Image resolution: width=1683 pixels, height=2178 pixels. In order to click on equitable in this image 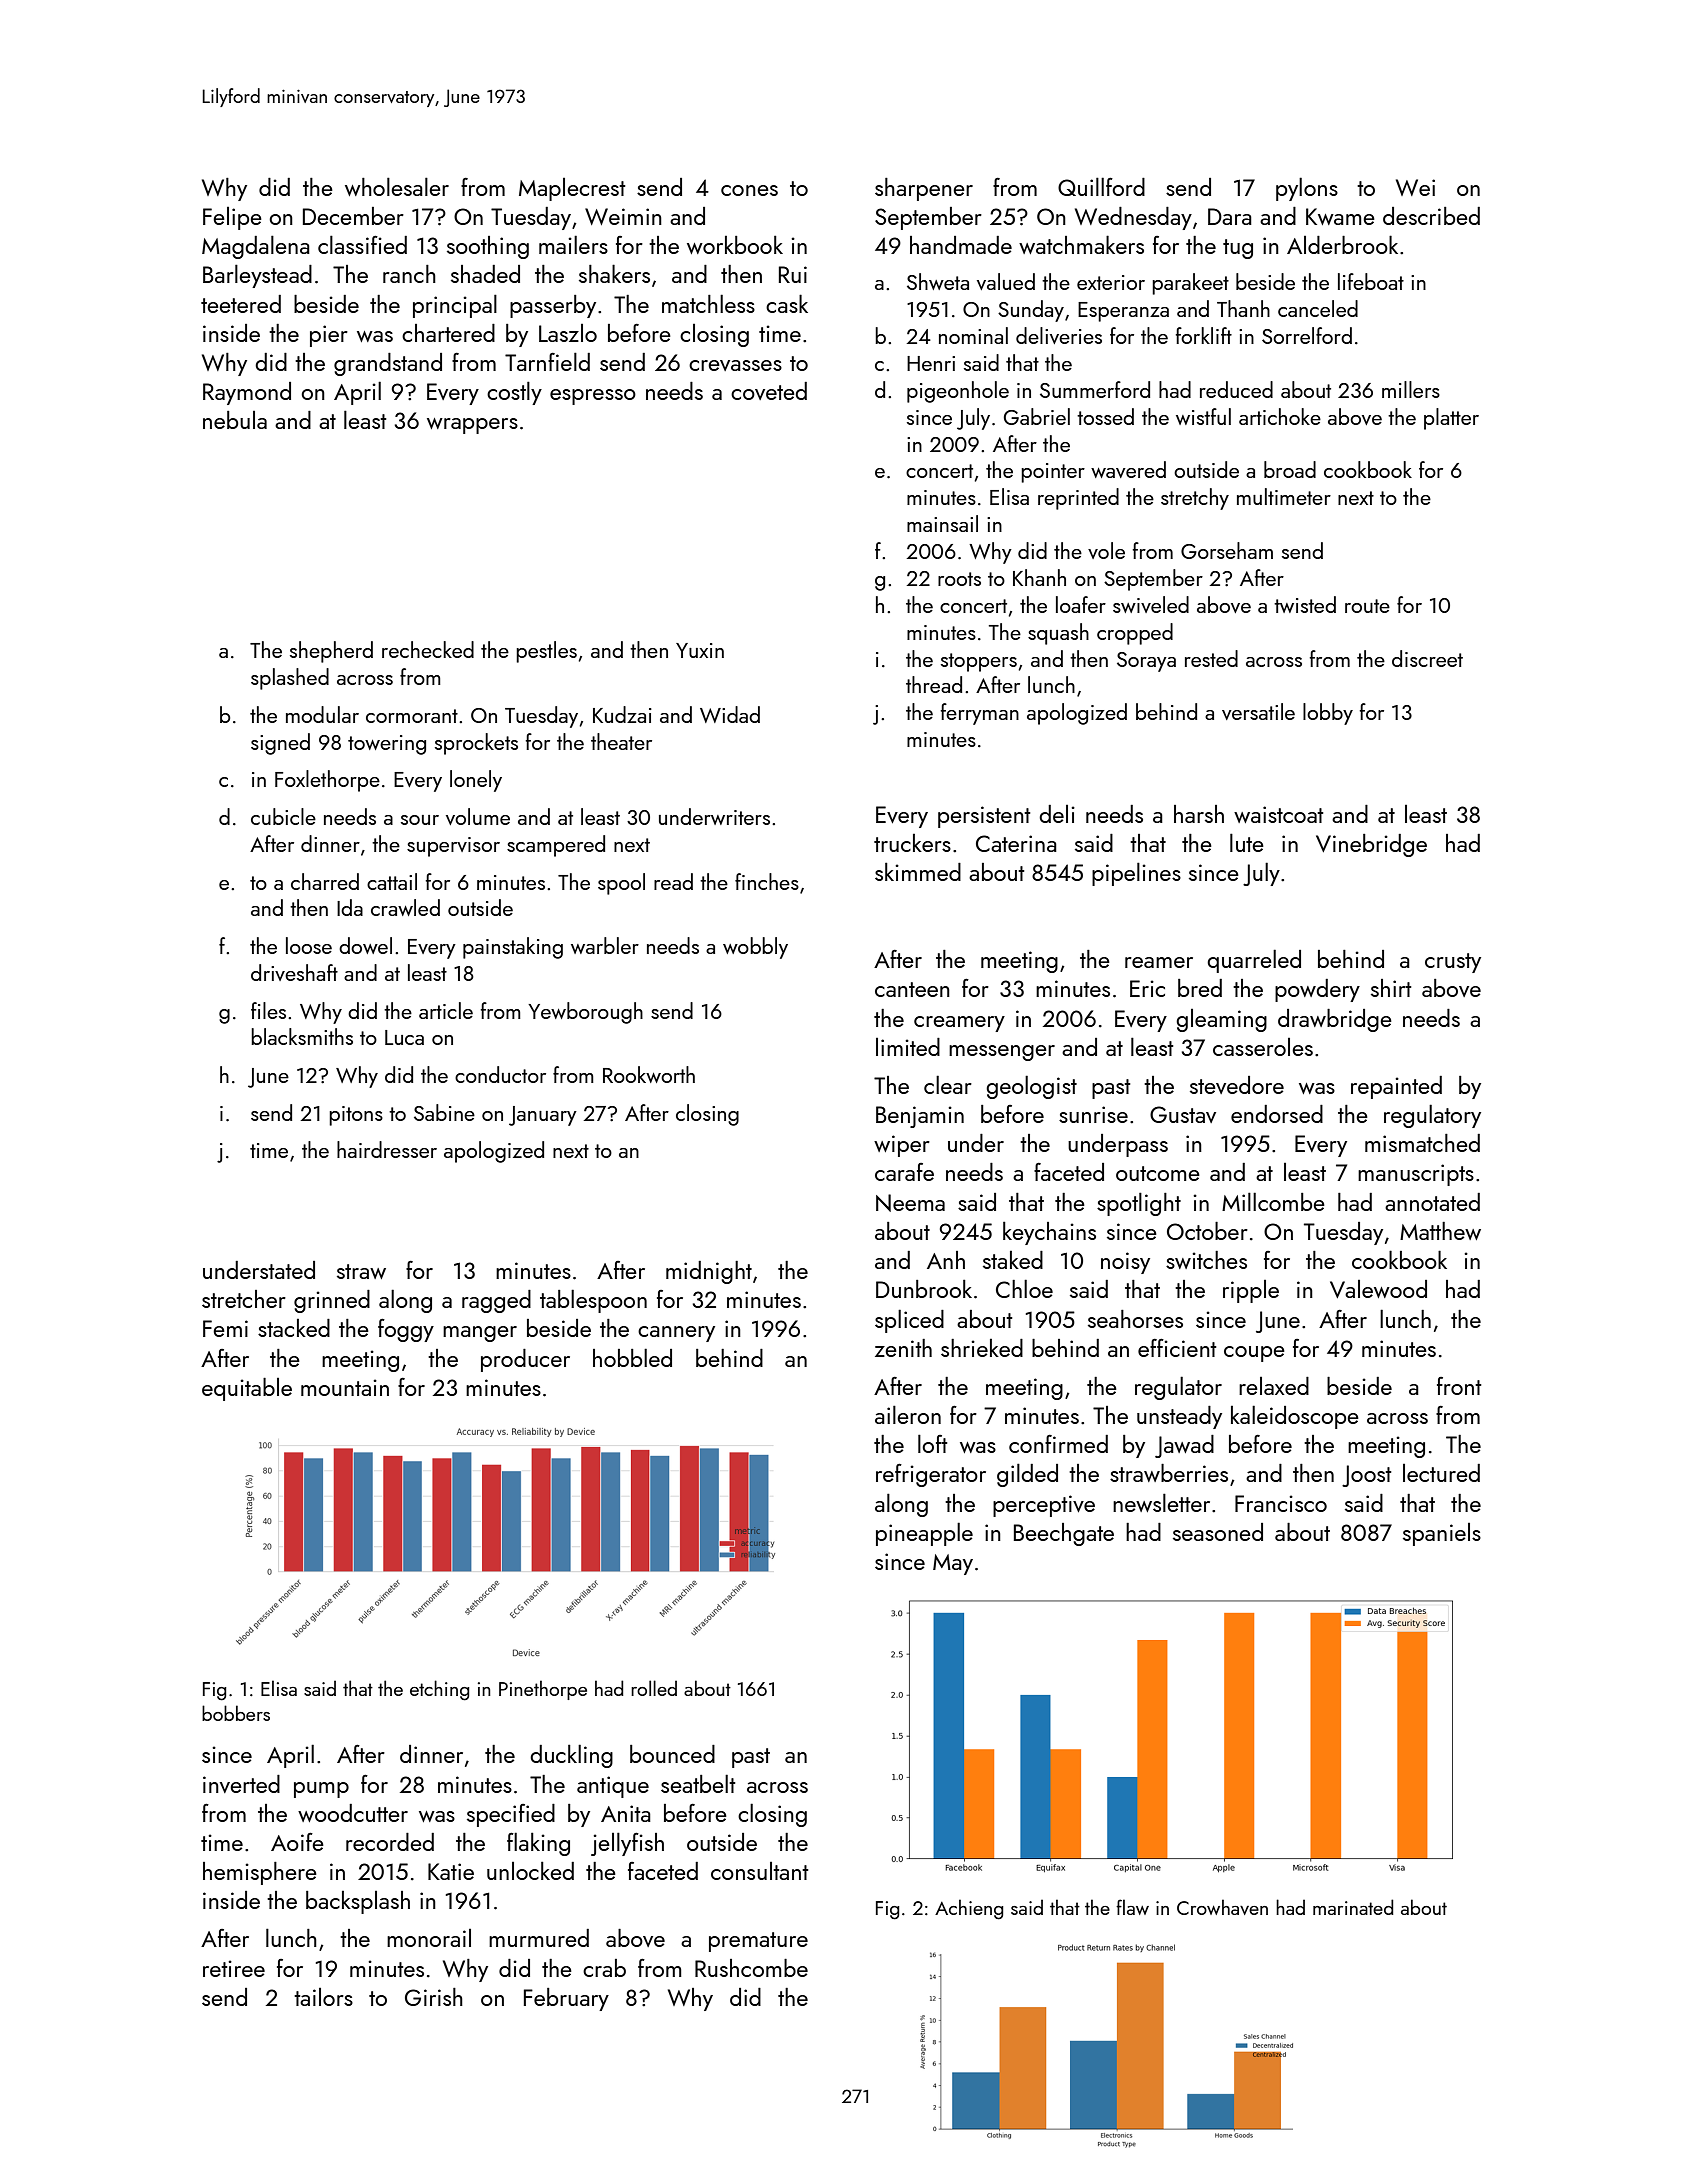, I will do `click(247, 1389)`.
